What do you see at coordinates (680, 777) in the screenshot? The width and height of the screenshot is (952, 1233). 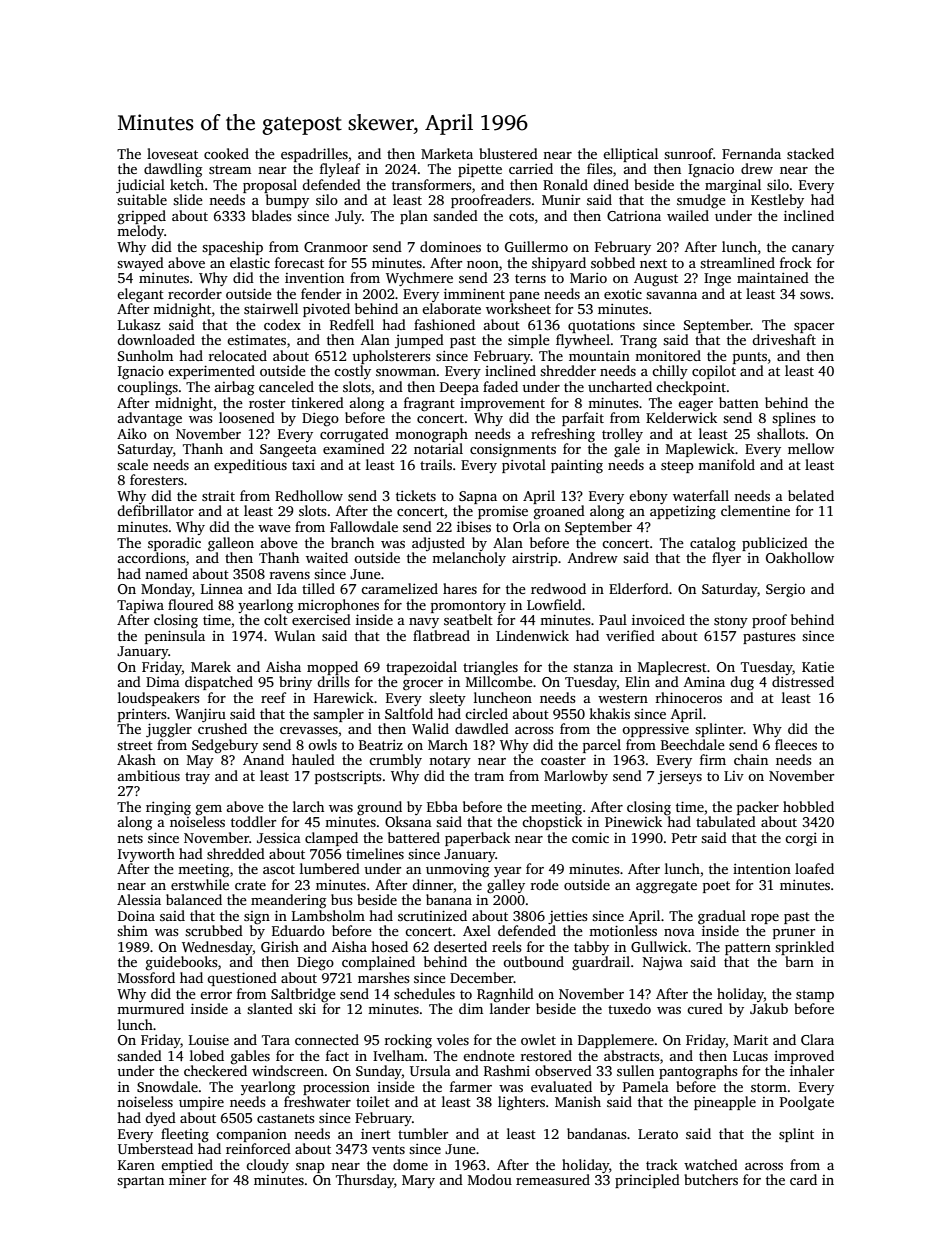 I see `jerseys` at bounding box center [680, 777].
